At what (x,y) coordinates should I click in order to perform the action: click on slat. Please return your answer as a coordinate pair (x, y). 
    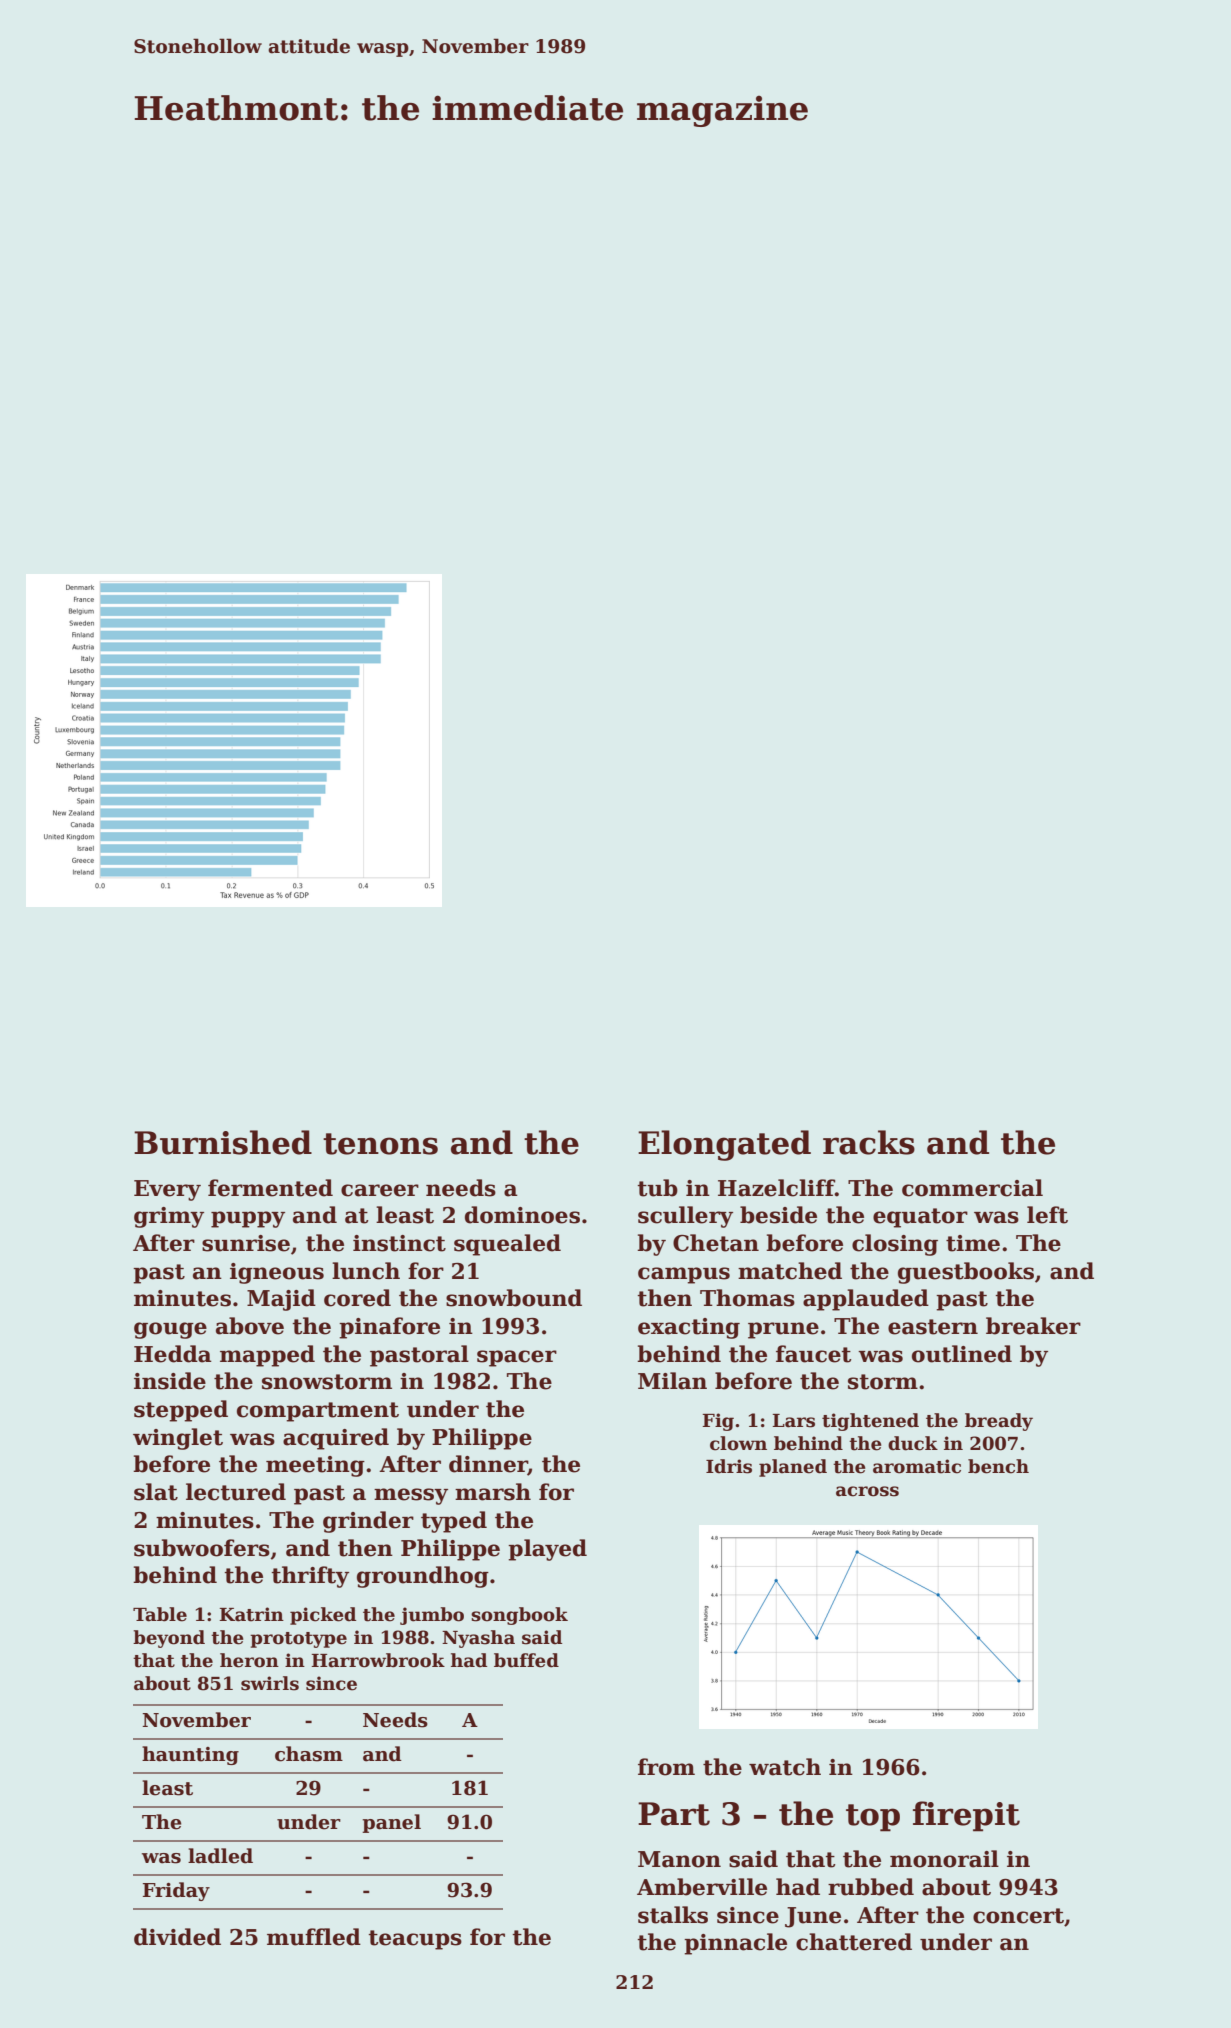
    Looking at the image, I should click on (156, 1492).
